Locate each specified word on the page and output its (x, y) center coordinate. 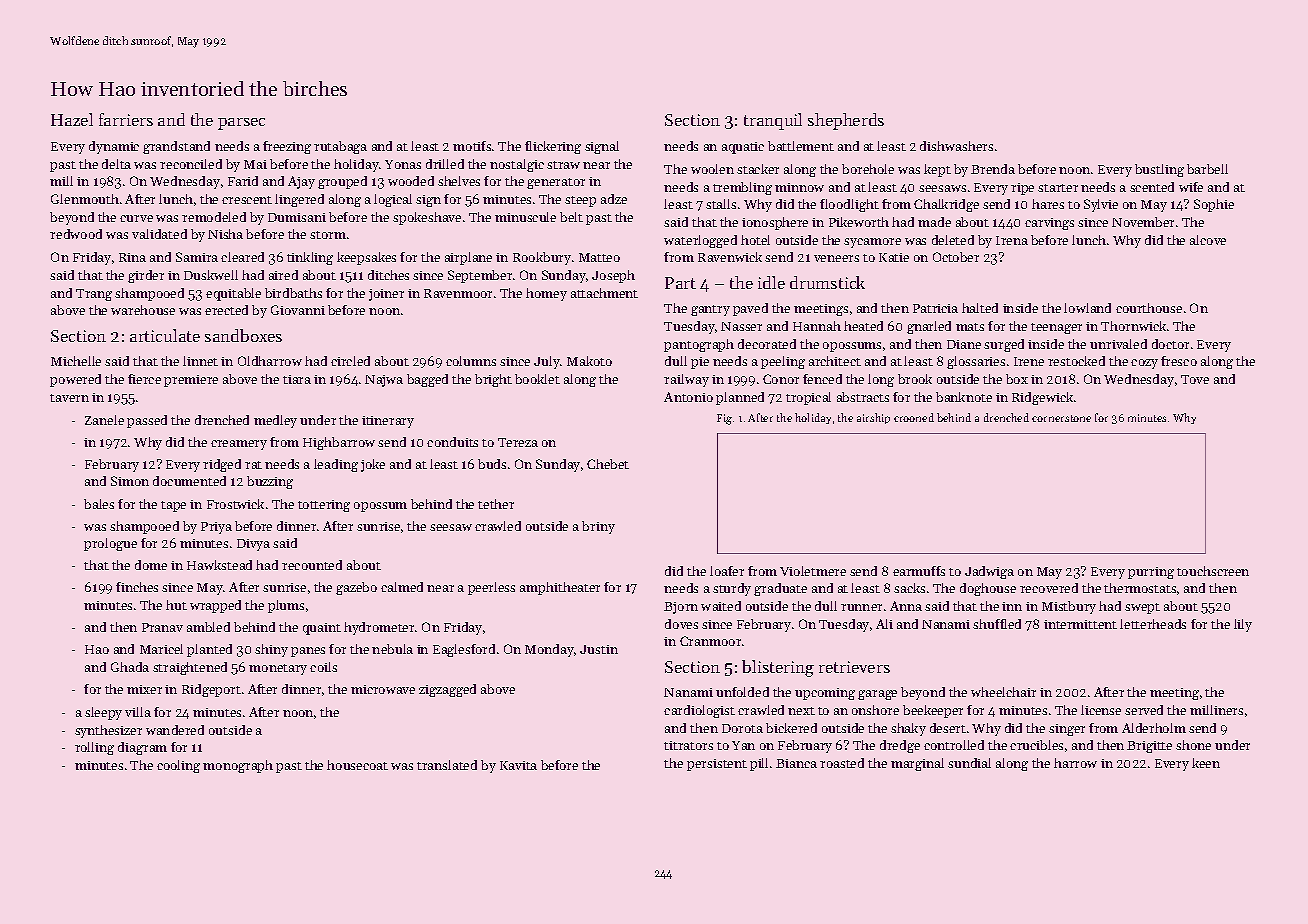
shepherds (846, 121)
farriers (126, 119)
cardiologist (699, 711)
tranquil (773, 121)
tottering (324, 506)
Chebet (608, 464)
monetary (278, 669)
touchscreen (1213, 571)
